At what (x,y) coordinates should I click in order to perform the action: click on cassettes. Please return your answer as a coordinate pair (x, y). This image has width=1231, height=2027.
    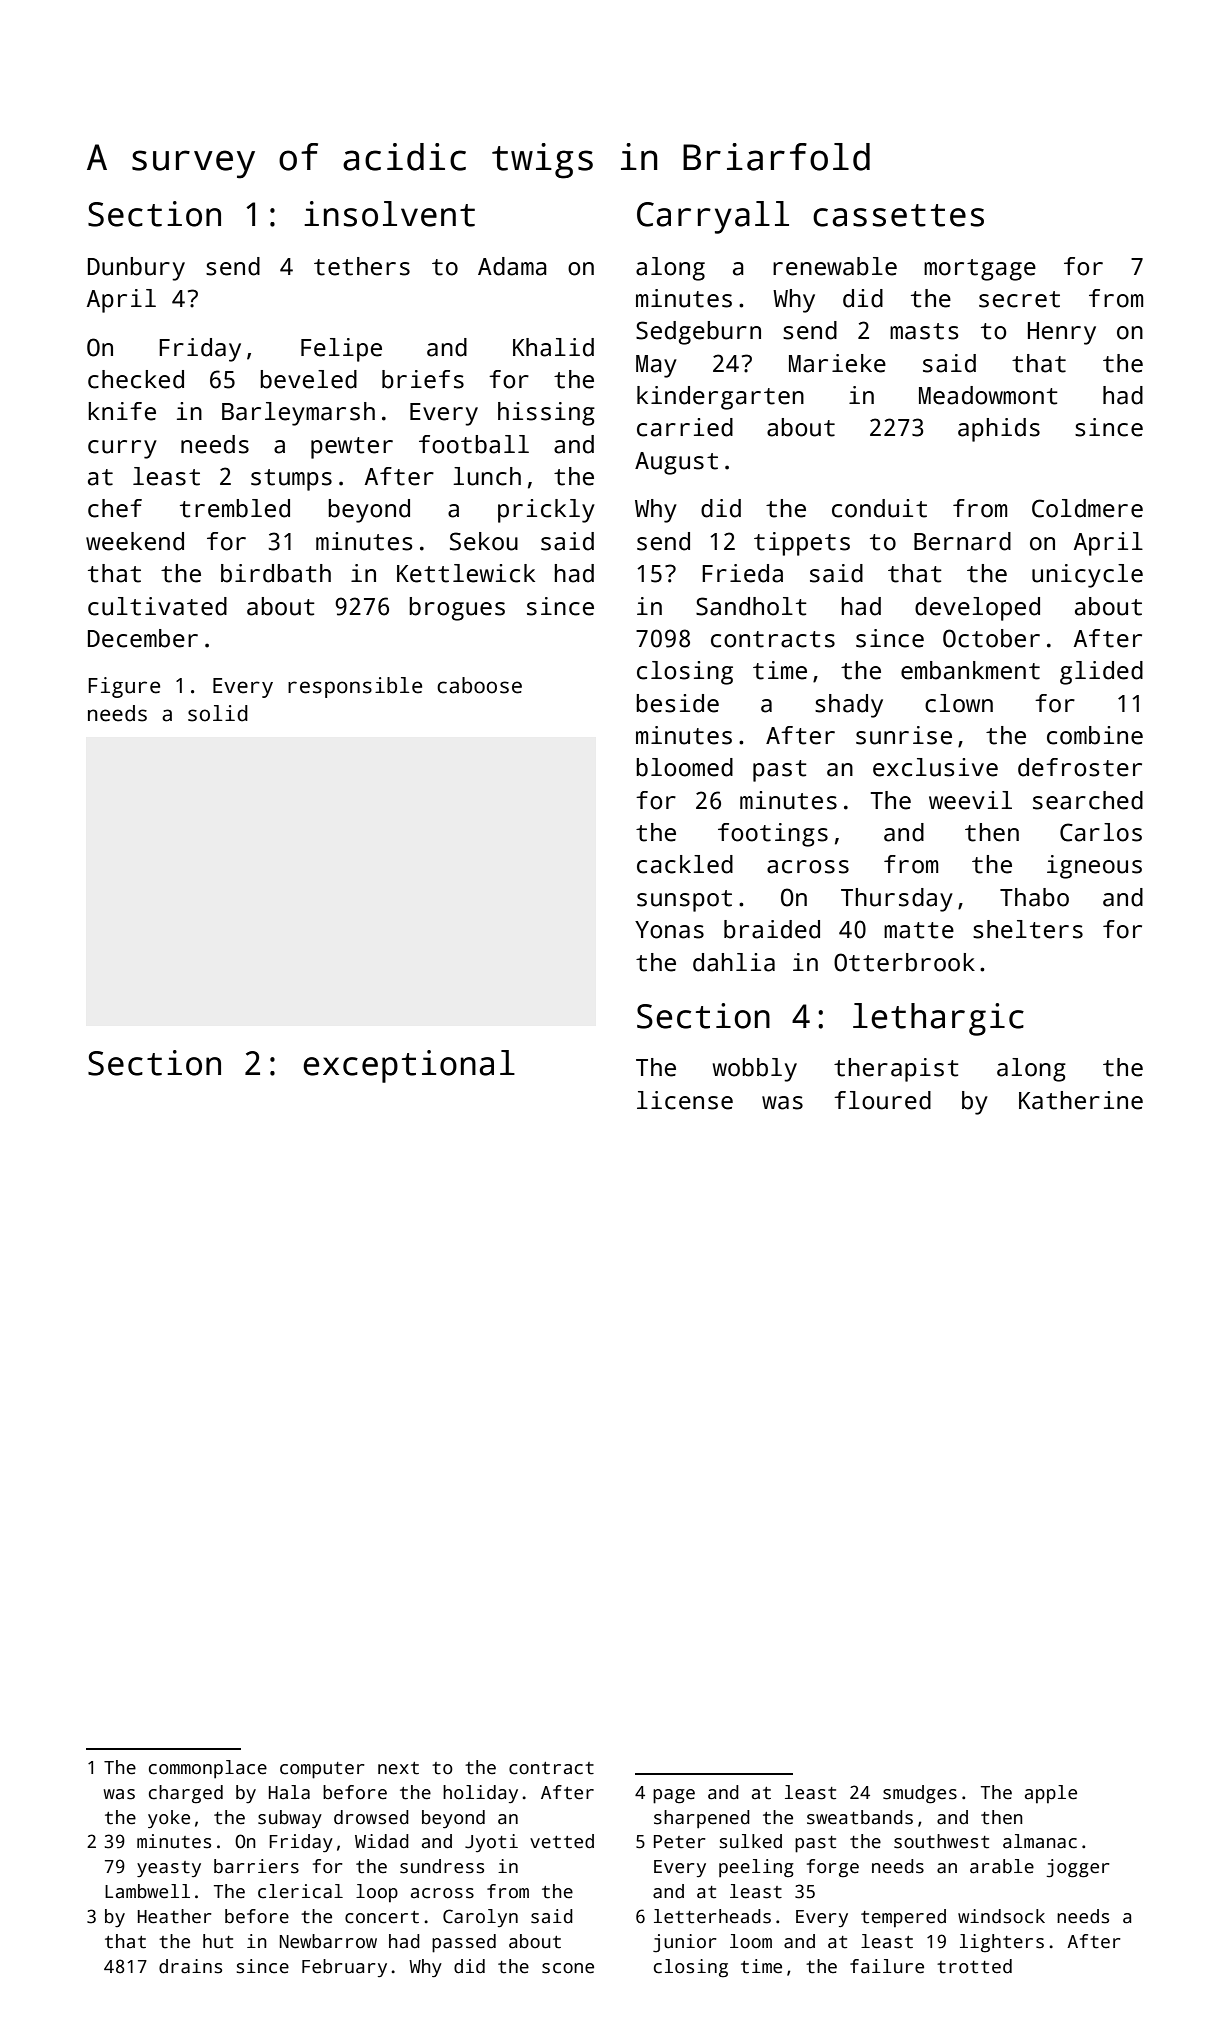
    Looking at the image, I should click on (898, 215).
